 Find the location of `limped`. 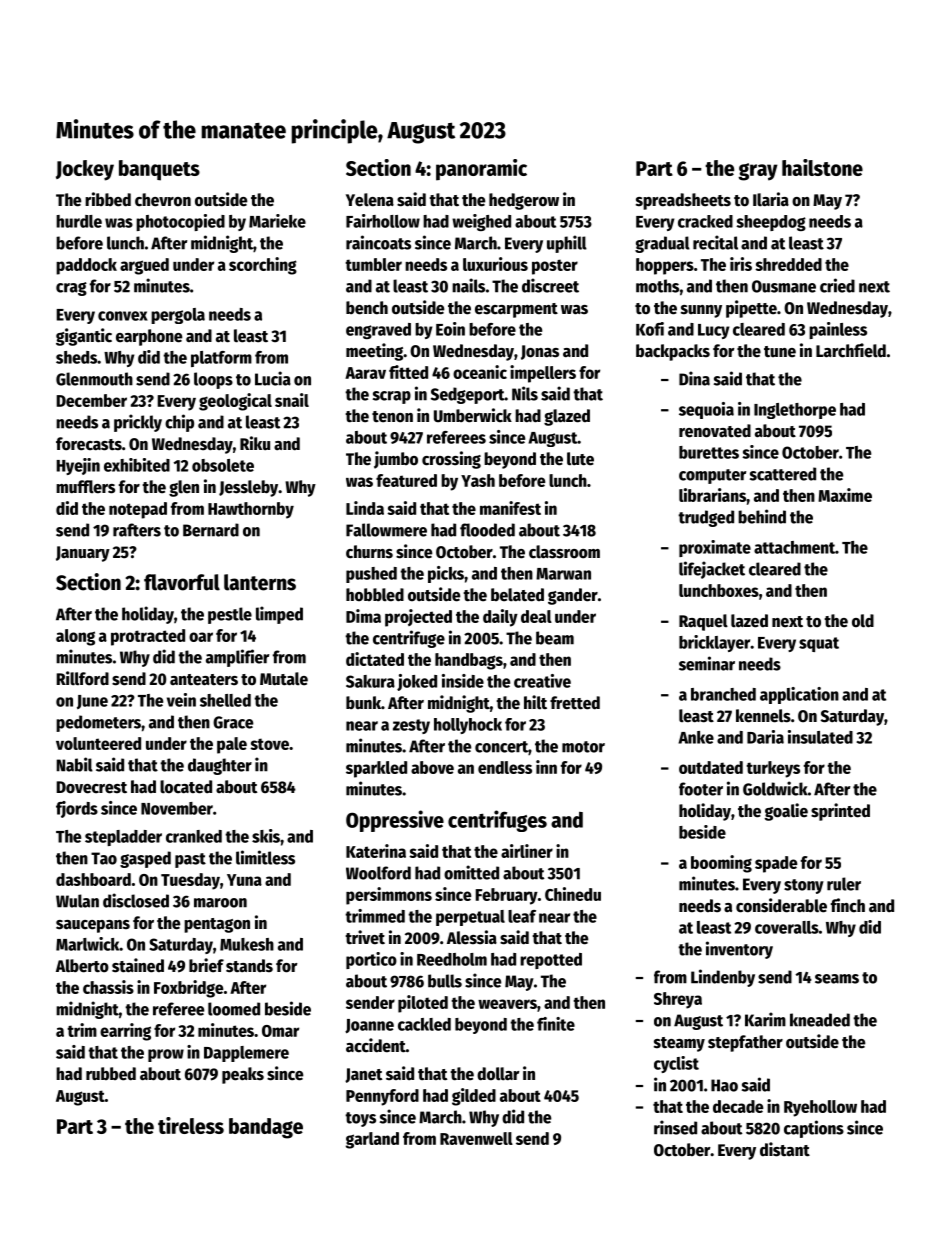

limped is located at coordinates (279, 615).
